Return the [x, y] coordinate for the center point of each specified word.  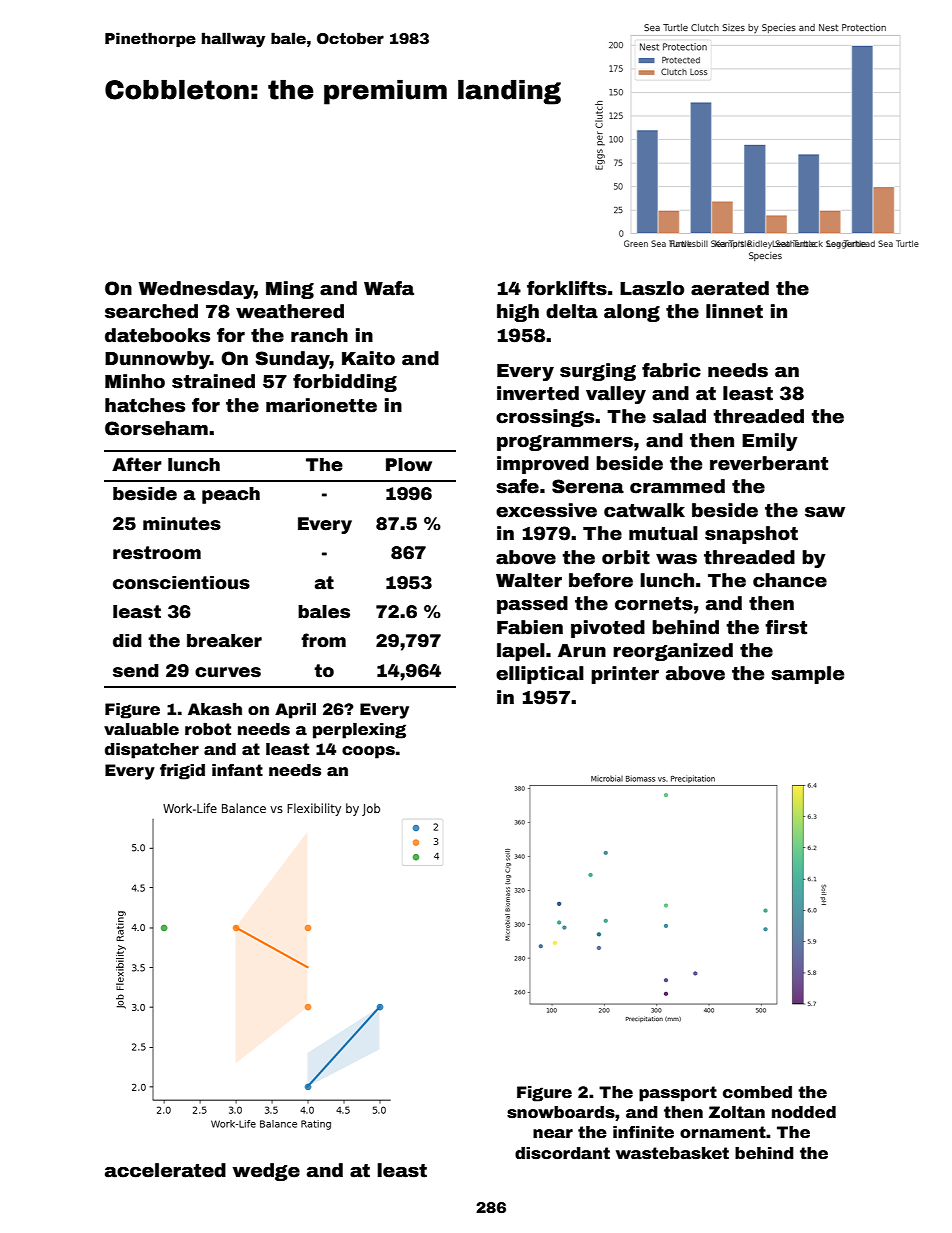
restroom [157, 553]
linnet [734, 311]
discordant [562, 1153]
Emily [770, 442]
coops [368, 752]
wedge [266, 1172]
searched [151, 311]
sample [807, 675]
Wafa [389, 288]
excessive [546, 510]
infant [237, 770]
